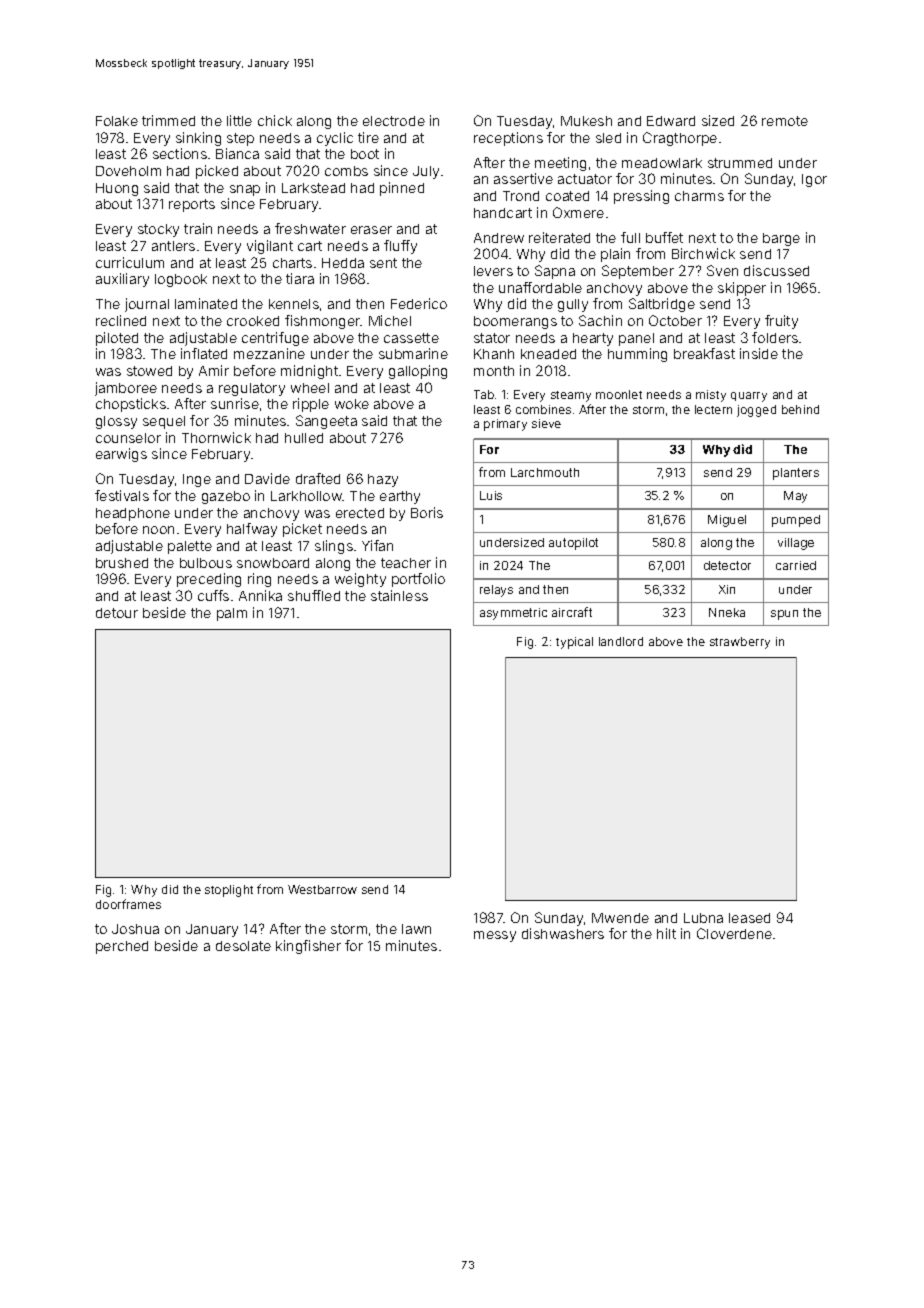 The width and height of the screenshot is (924, 1308). I want to click on Huong, so click(117, 189).
